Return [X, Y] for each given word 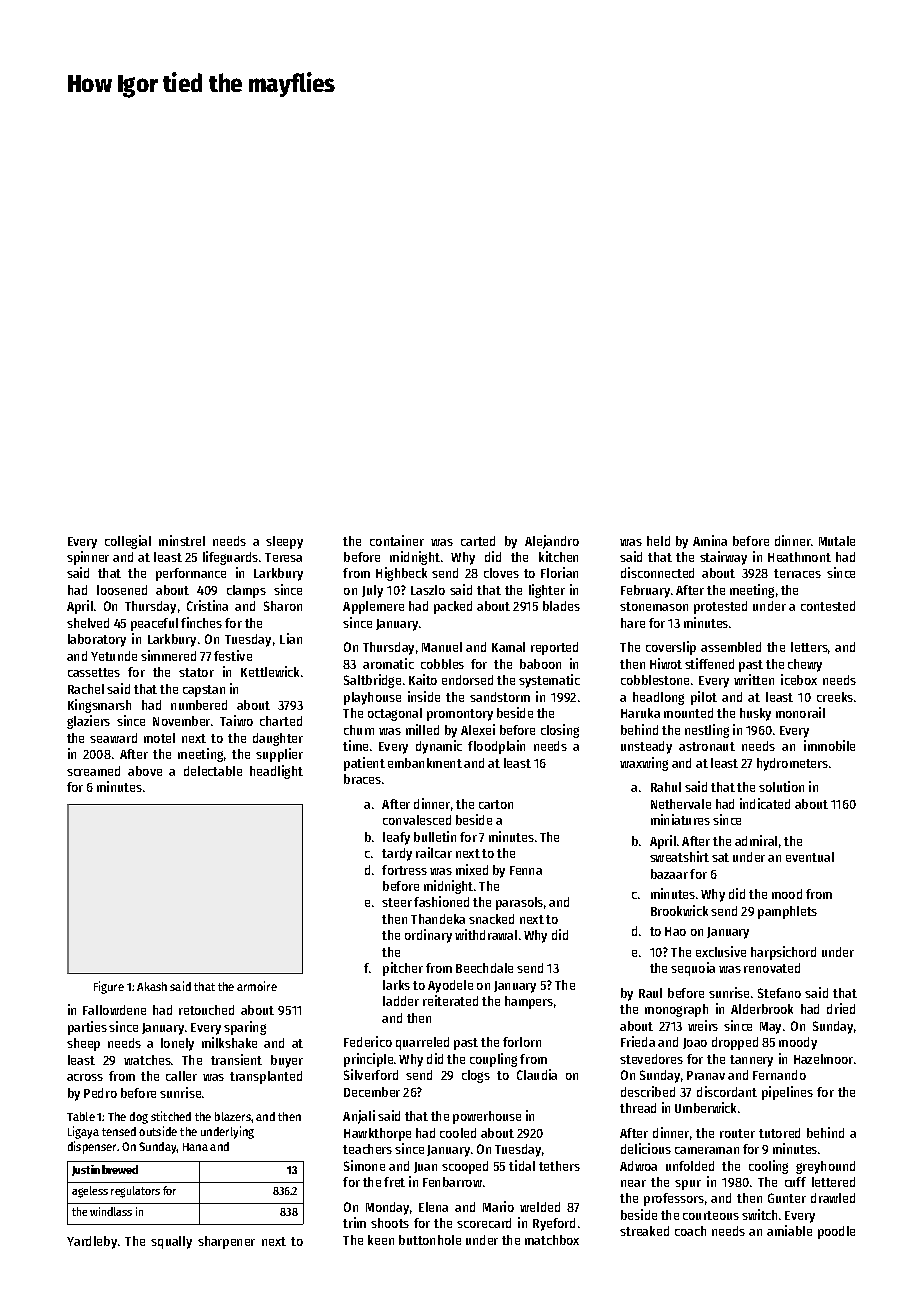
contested [828, 606]
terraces [797, 573]
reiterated [450, 1000]
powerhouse [487, 1117]
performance [191, 574]
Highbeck [401, 574]
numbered [199, 705]
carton [496, 804]
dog [139, 1118]
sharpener [226, 1242]
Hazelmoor [823, 1059]
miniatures [680, 819]
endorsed [467, 680]
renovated [772, 968]
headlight [276, 772]
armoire [257, 986]
